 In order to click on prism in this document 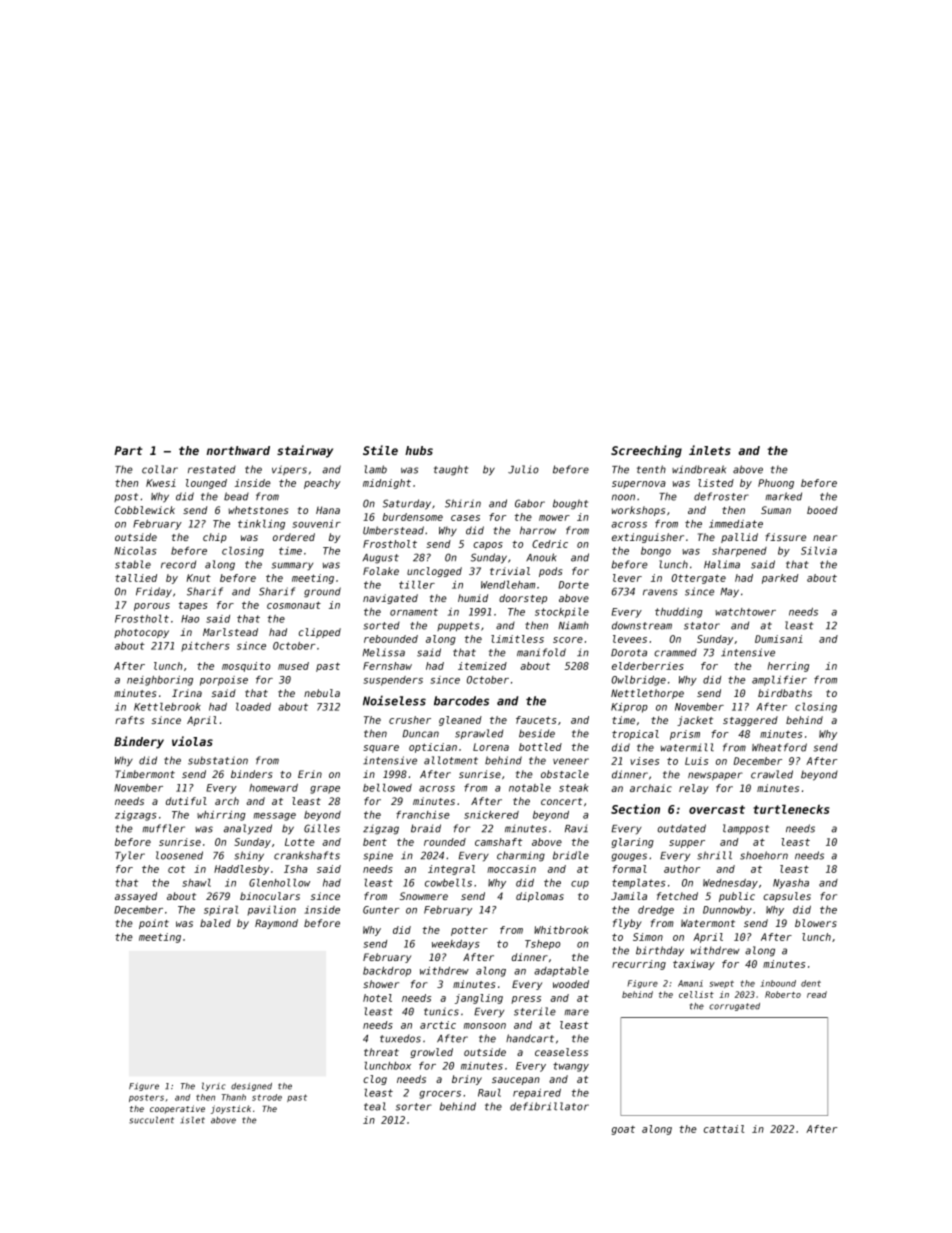, I will do `click(685, 735)`.
